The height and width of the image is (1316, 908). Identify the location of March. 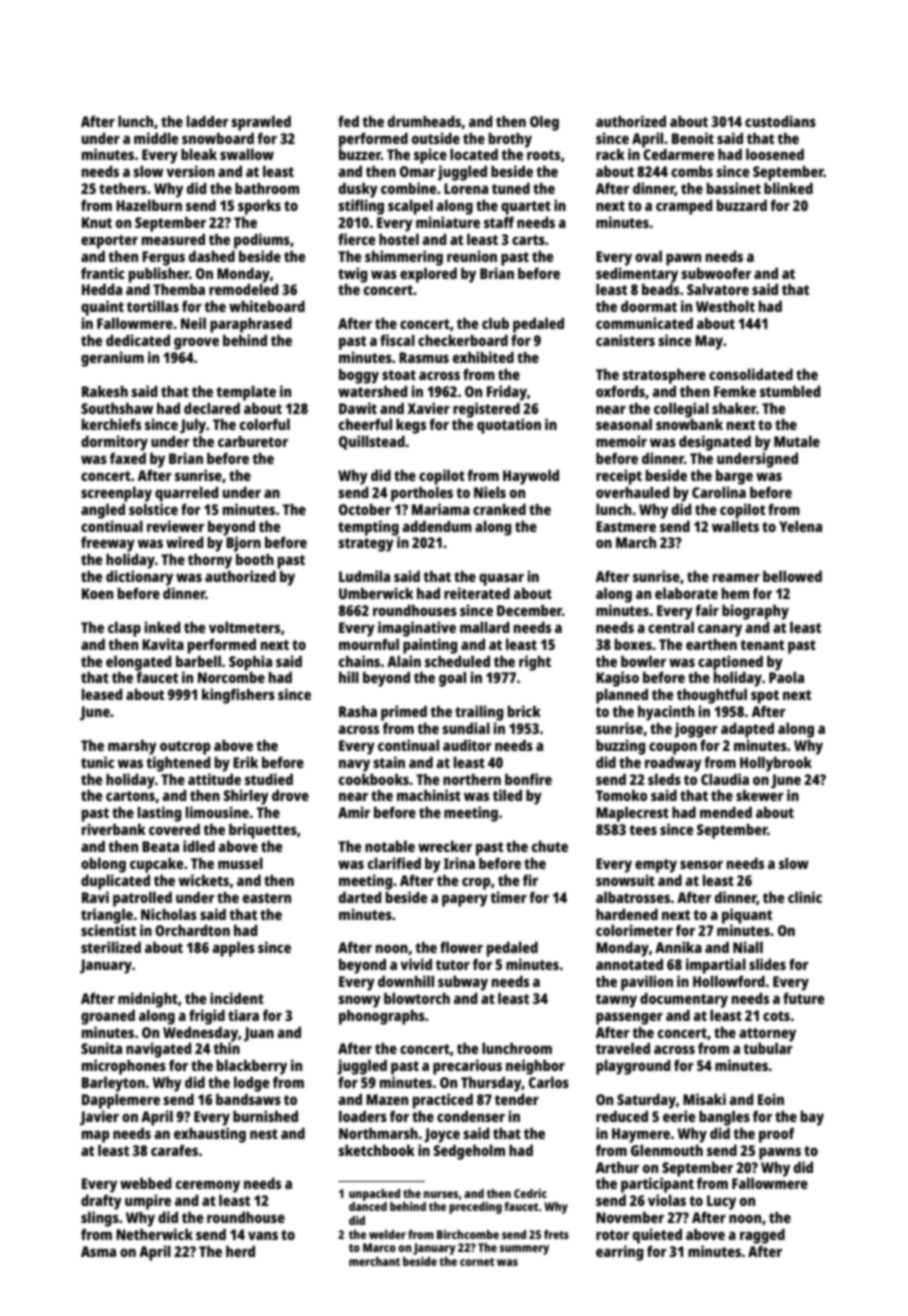
(636, 542).
